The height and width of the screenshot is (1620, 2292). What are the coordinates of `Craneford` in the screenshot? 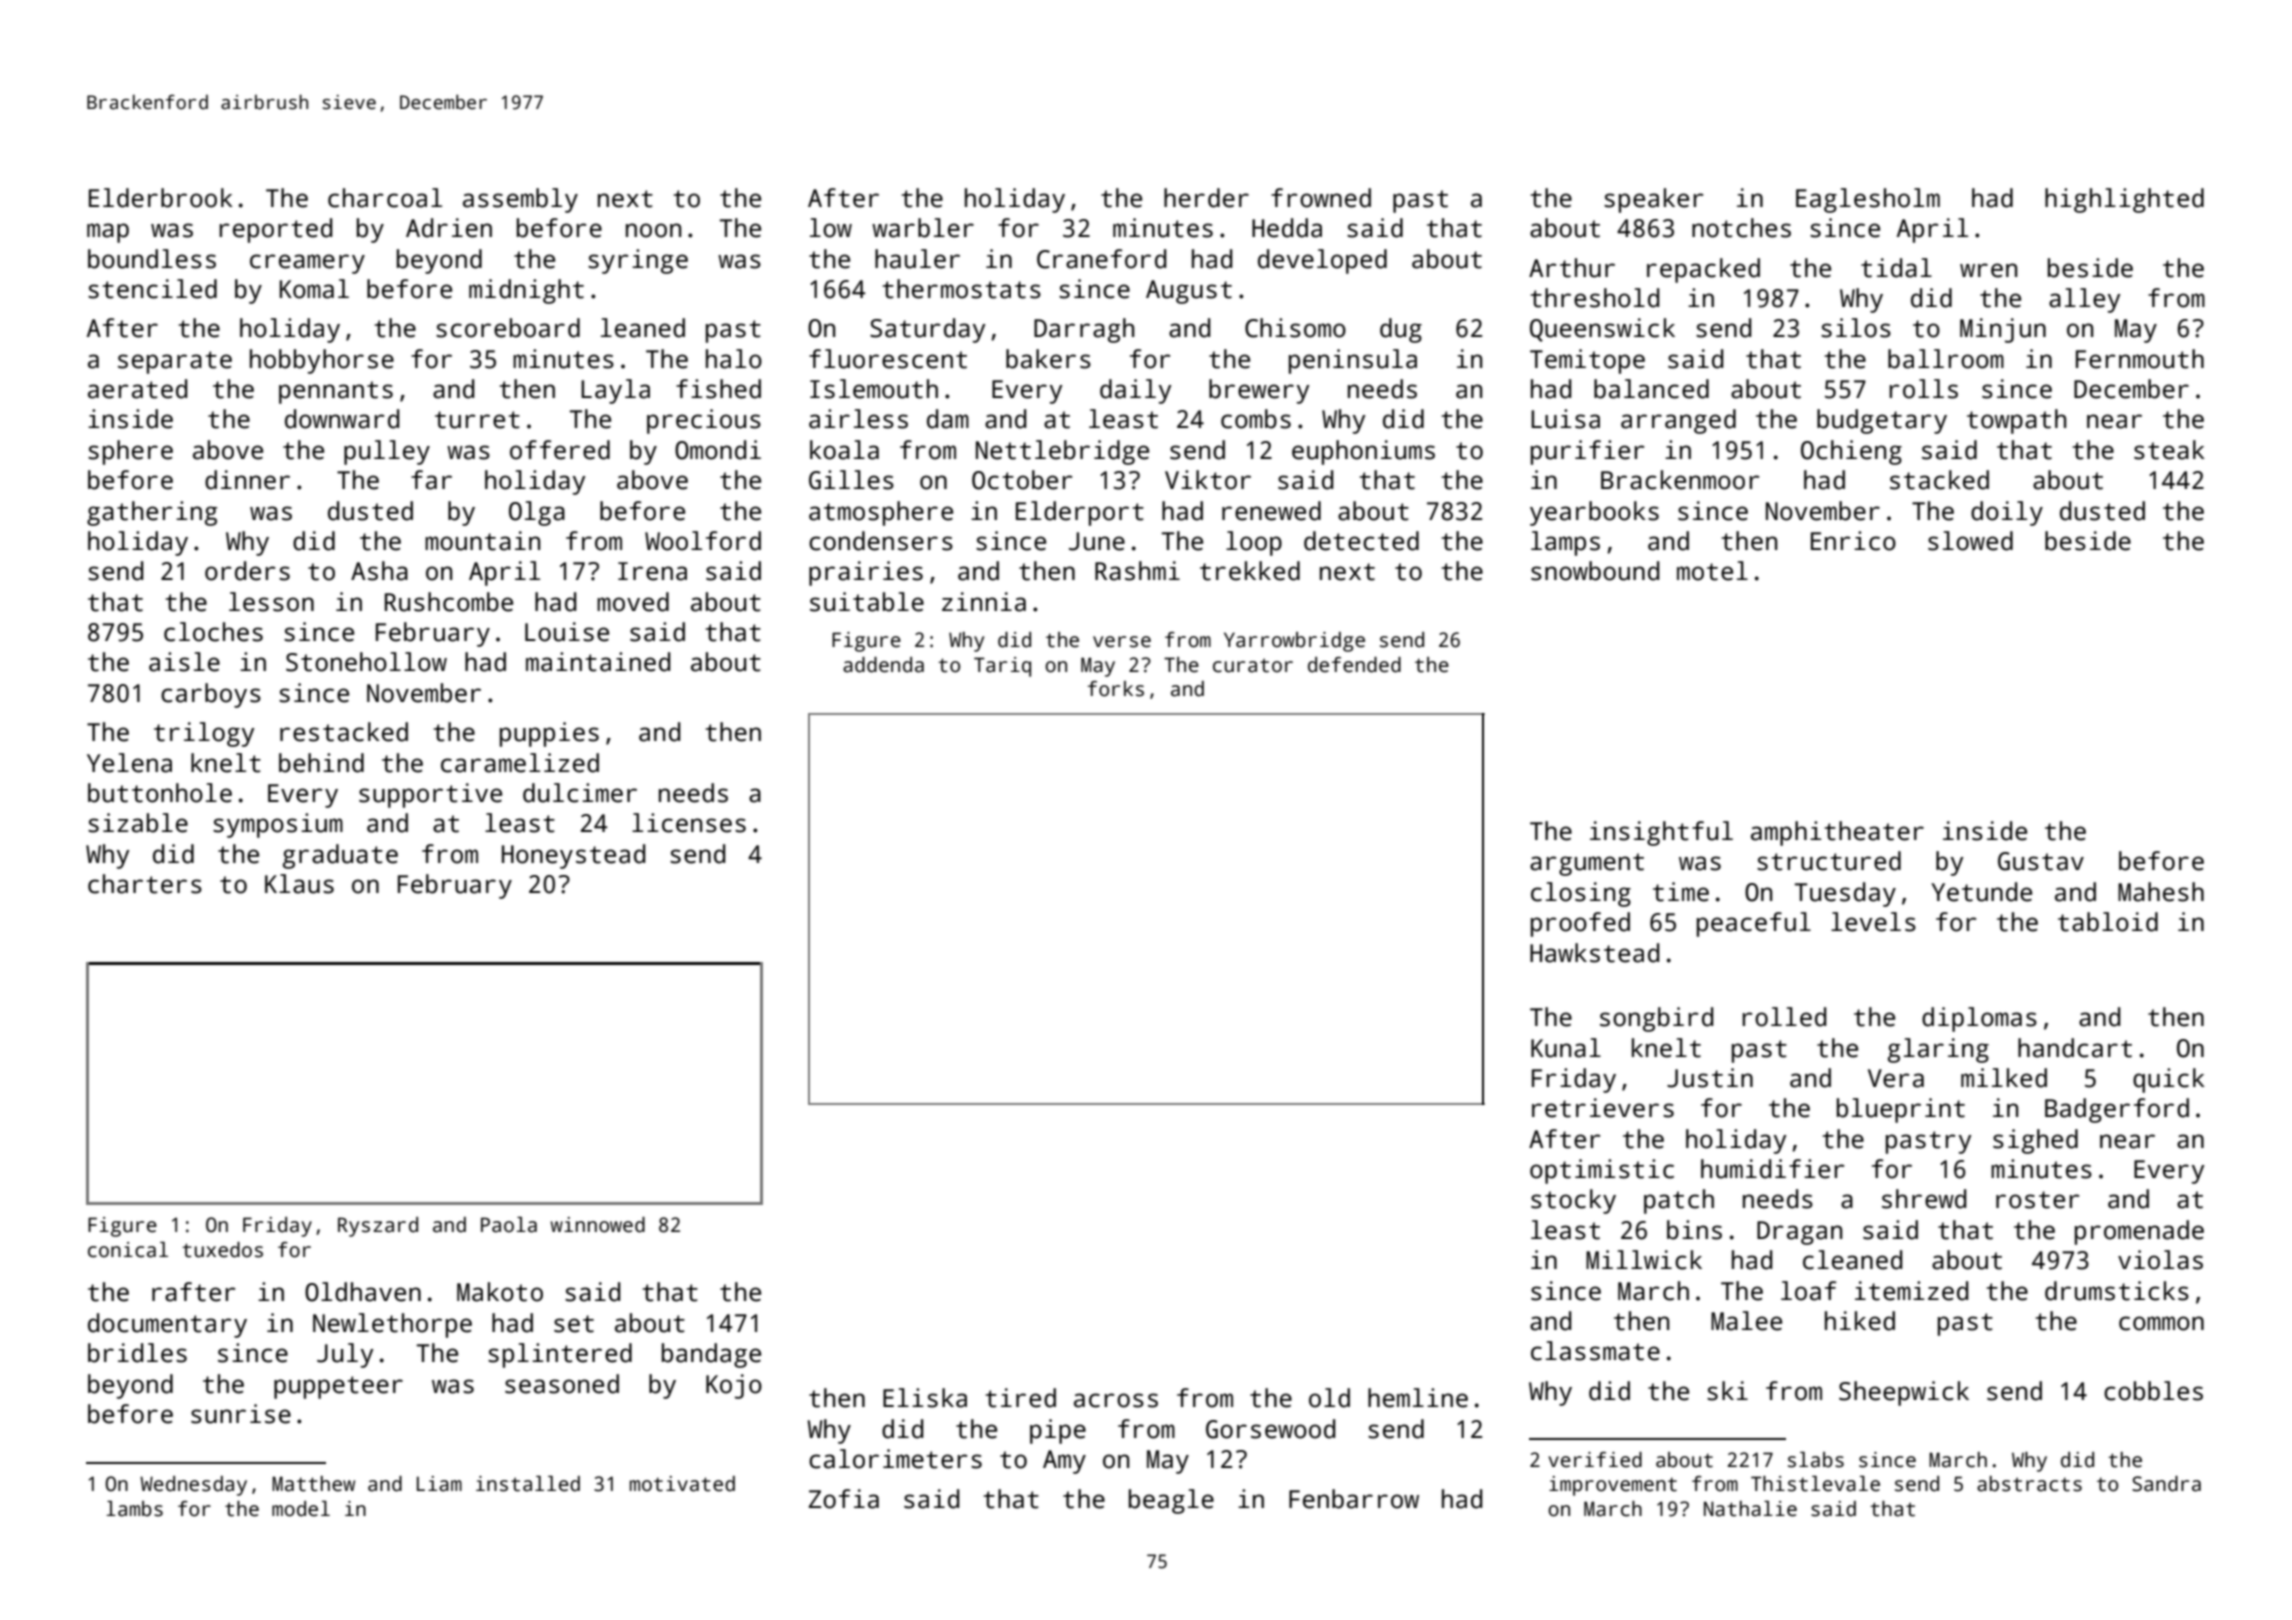 It's located at (1101, 259).
